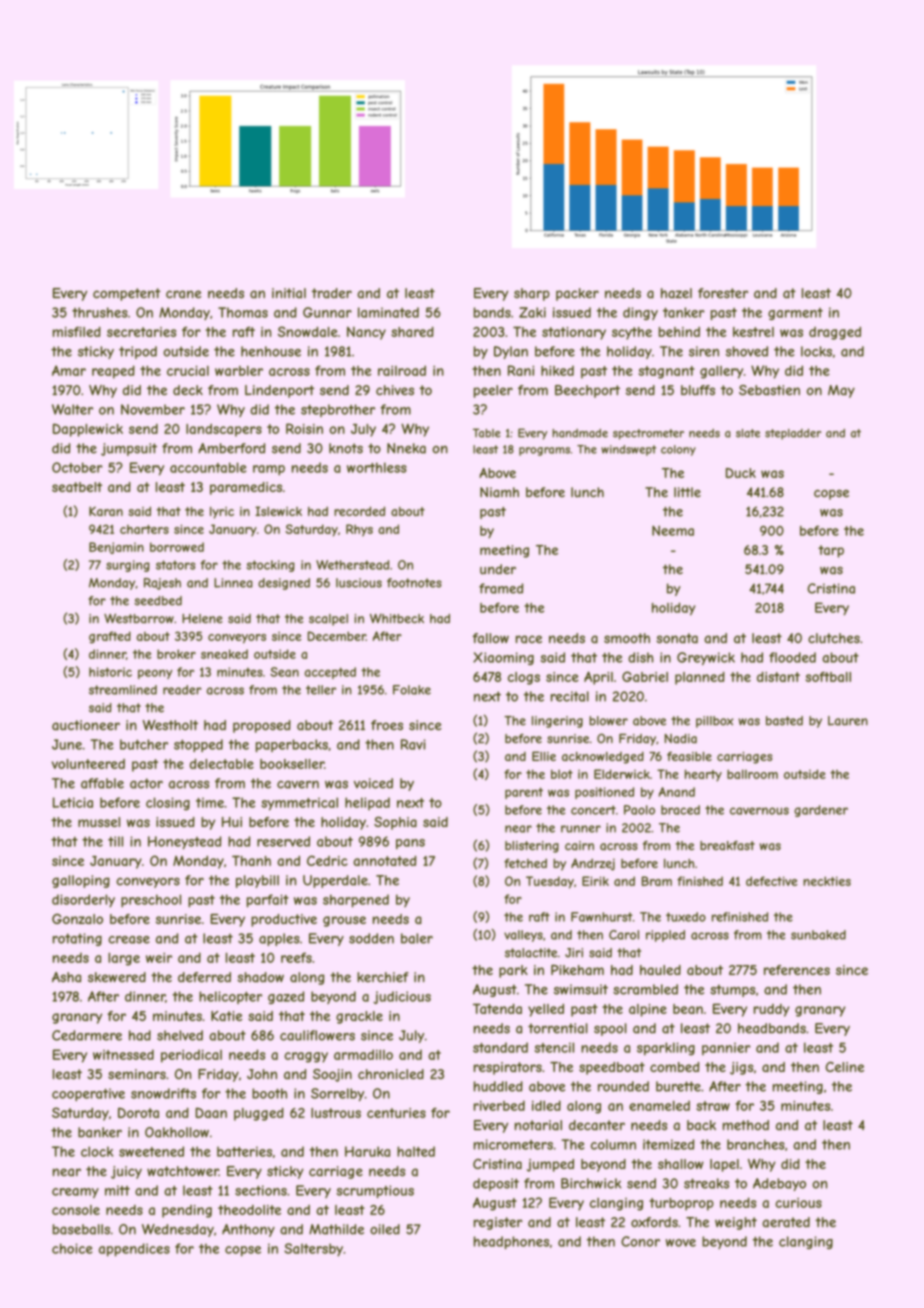 The image size is (924, 1308). Describe the element at coordinates (746, 1125) in the screenshot. I see `method` at that location.
